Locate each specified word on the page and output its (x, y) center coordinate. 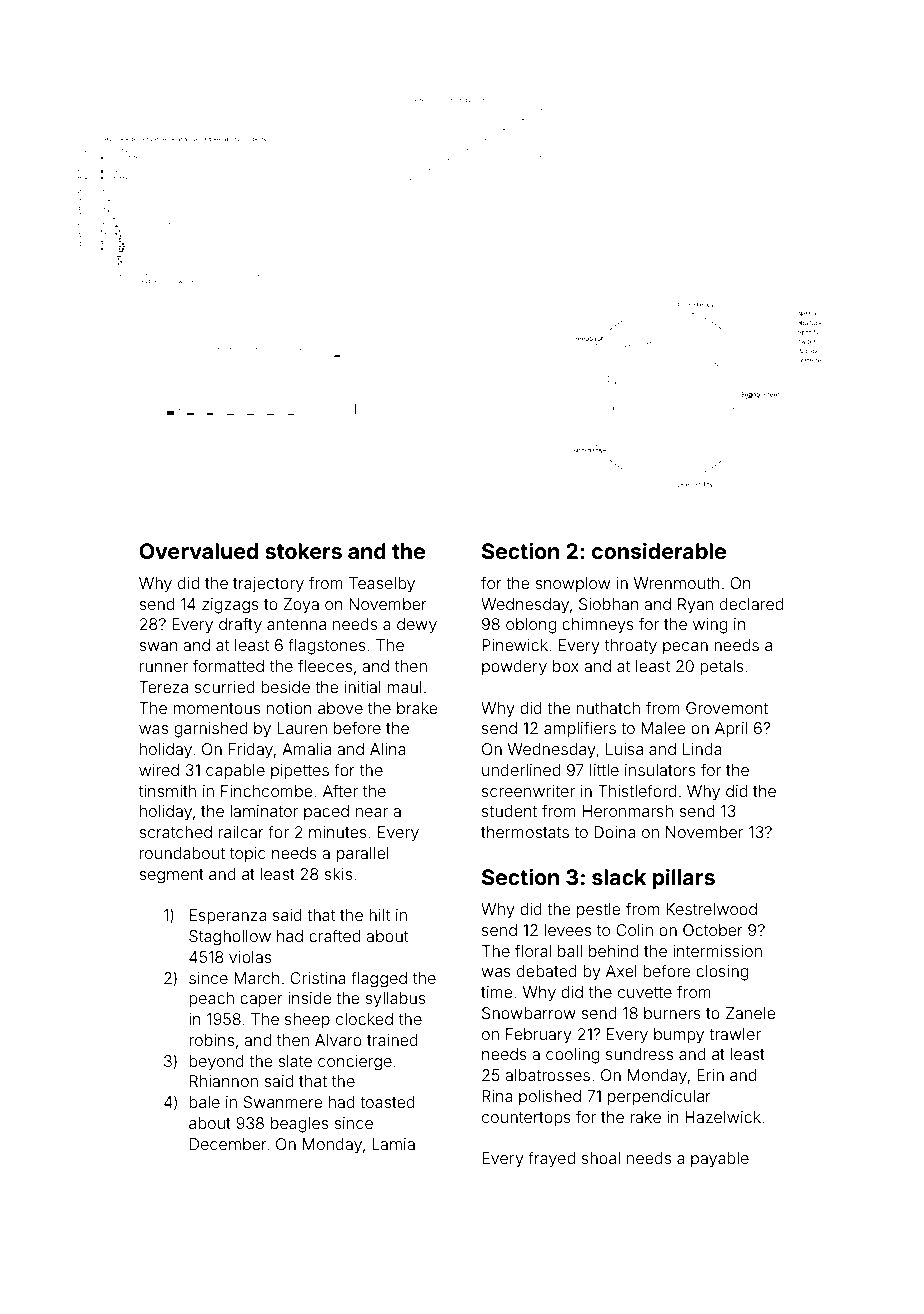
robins (211, 1040)
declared (751, 604)
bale (204, 1102)
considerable (659, 550)
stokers (303, 551)
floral (533, 950)
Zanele (750, 1013)
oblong (531, 626)
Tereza (163, 687)
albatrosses (547, 1075)
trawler (735, 1034)
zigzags (230, 606)
